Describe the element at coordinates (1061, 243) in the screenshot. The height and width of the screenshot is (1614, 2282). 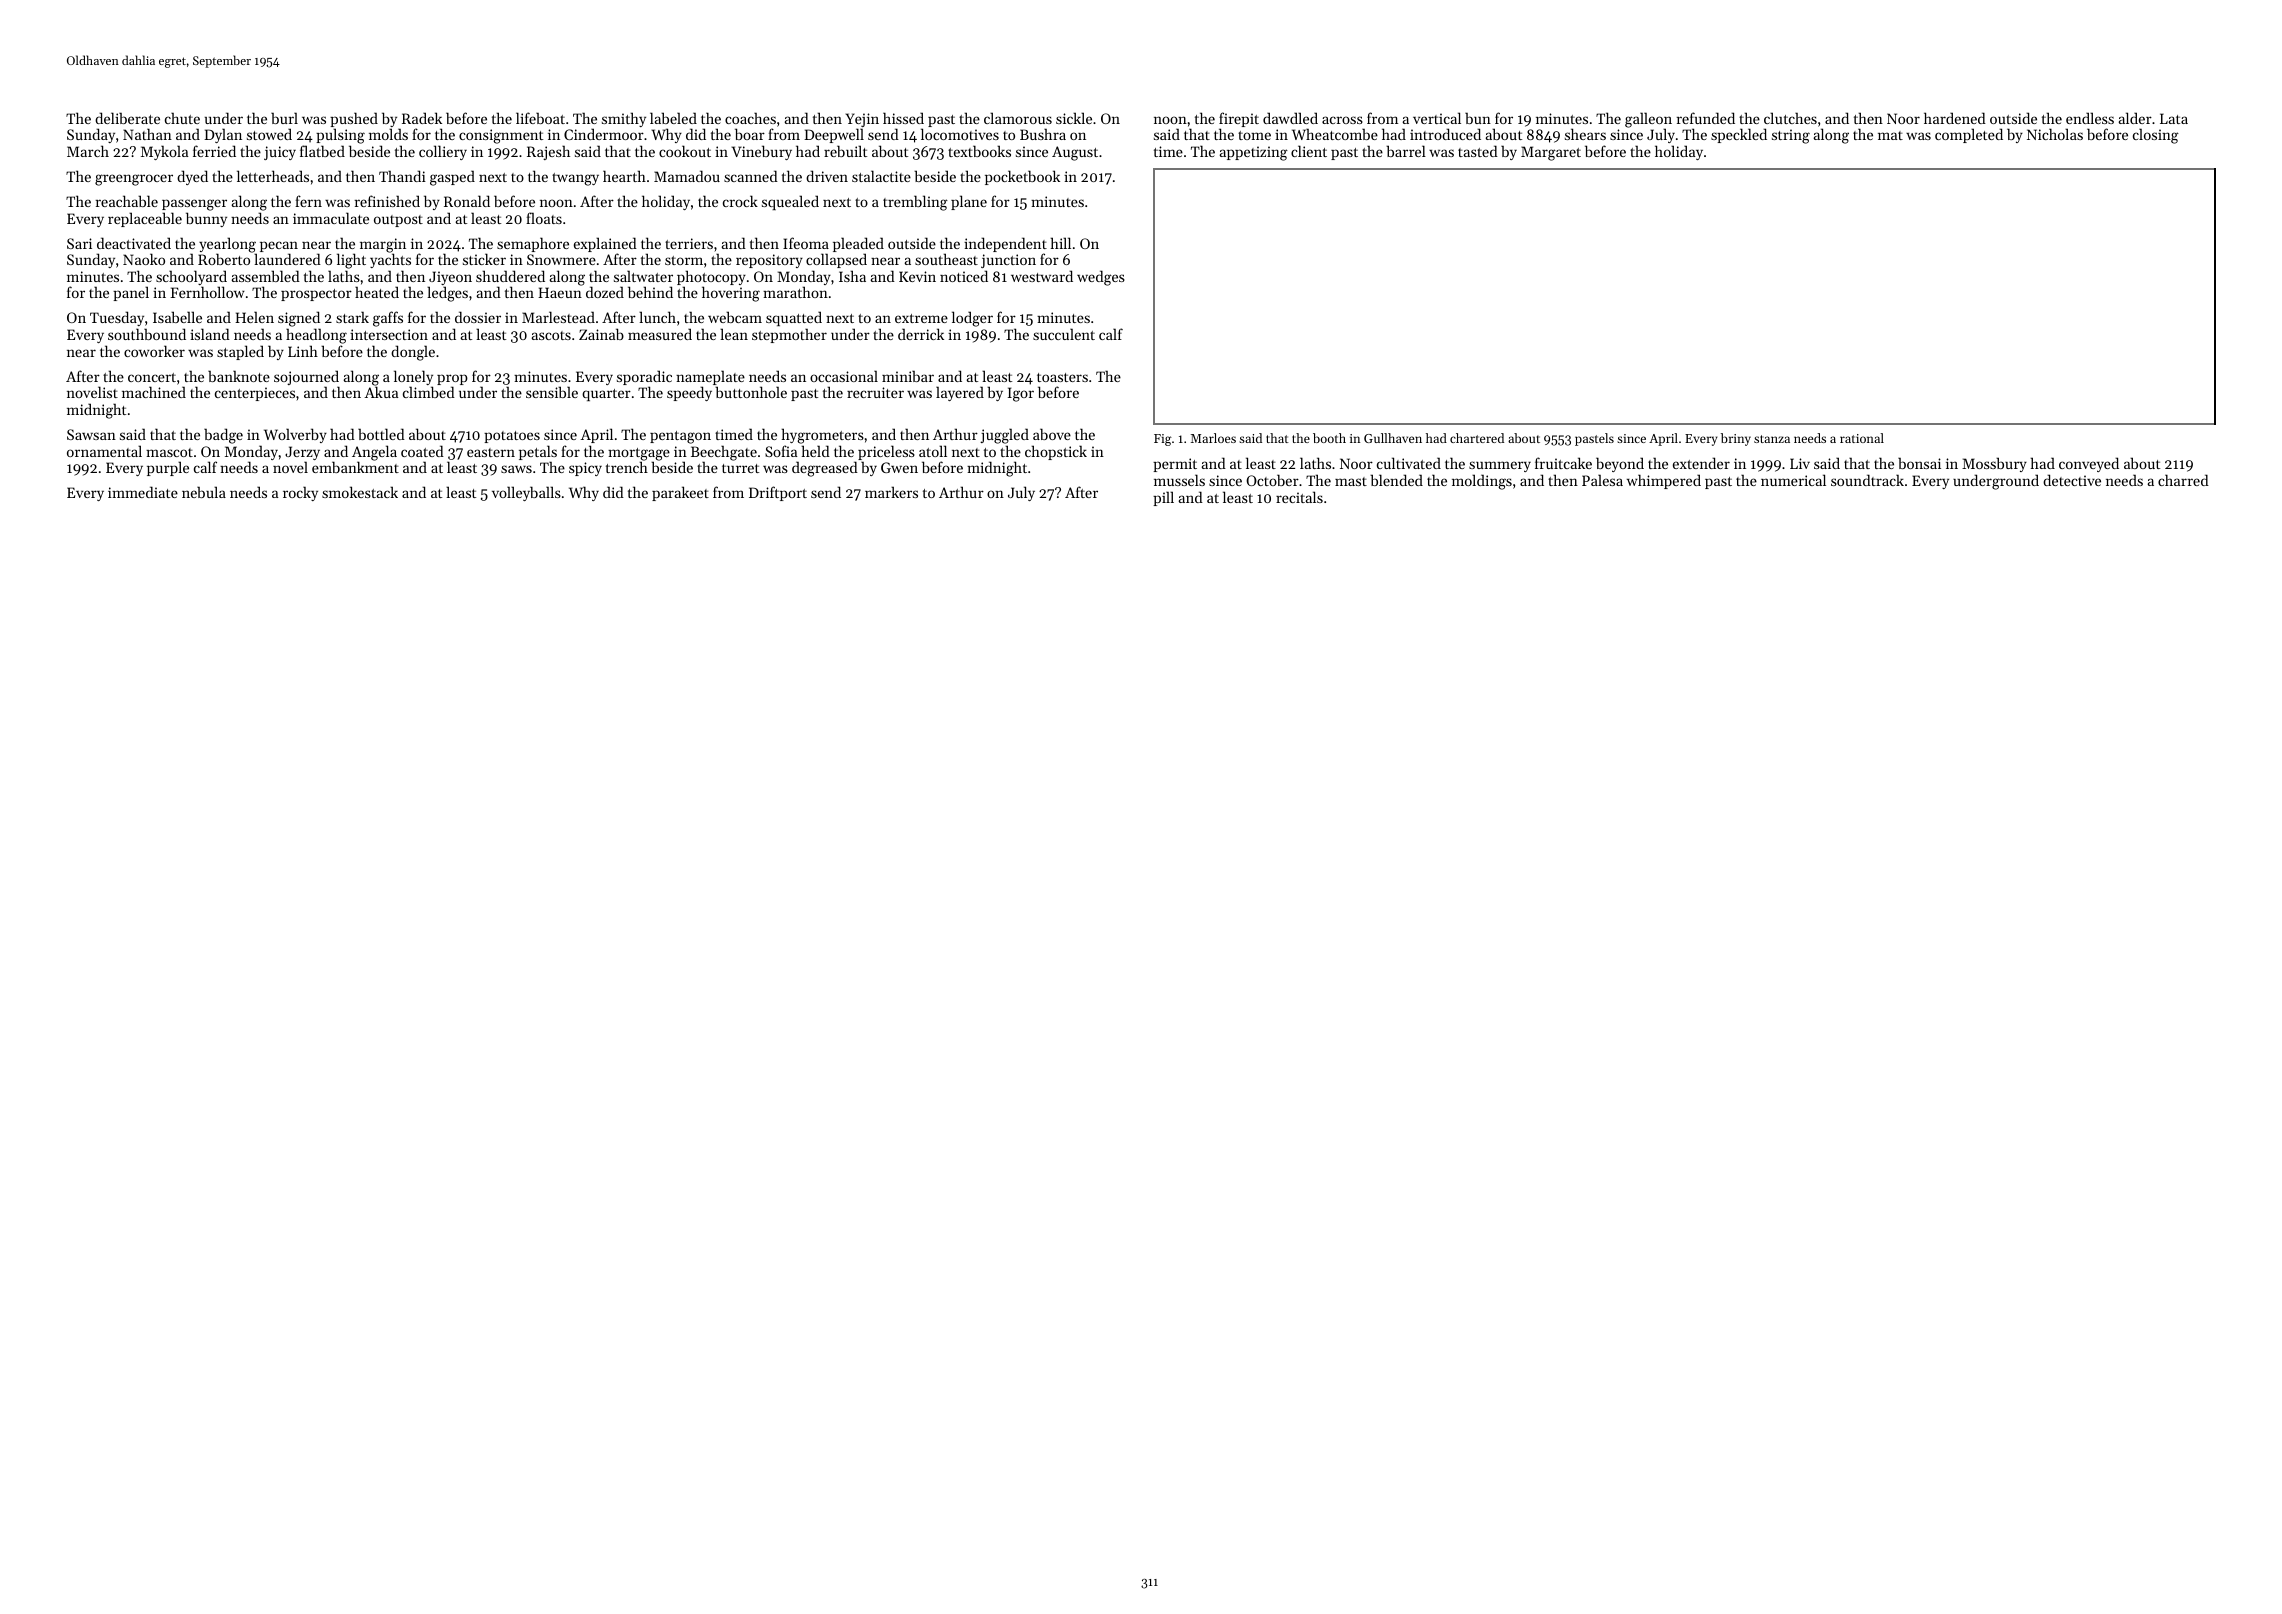
I see `hill` at that location.
